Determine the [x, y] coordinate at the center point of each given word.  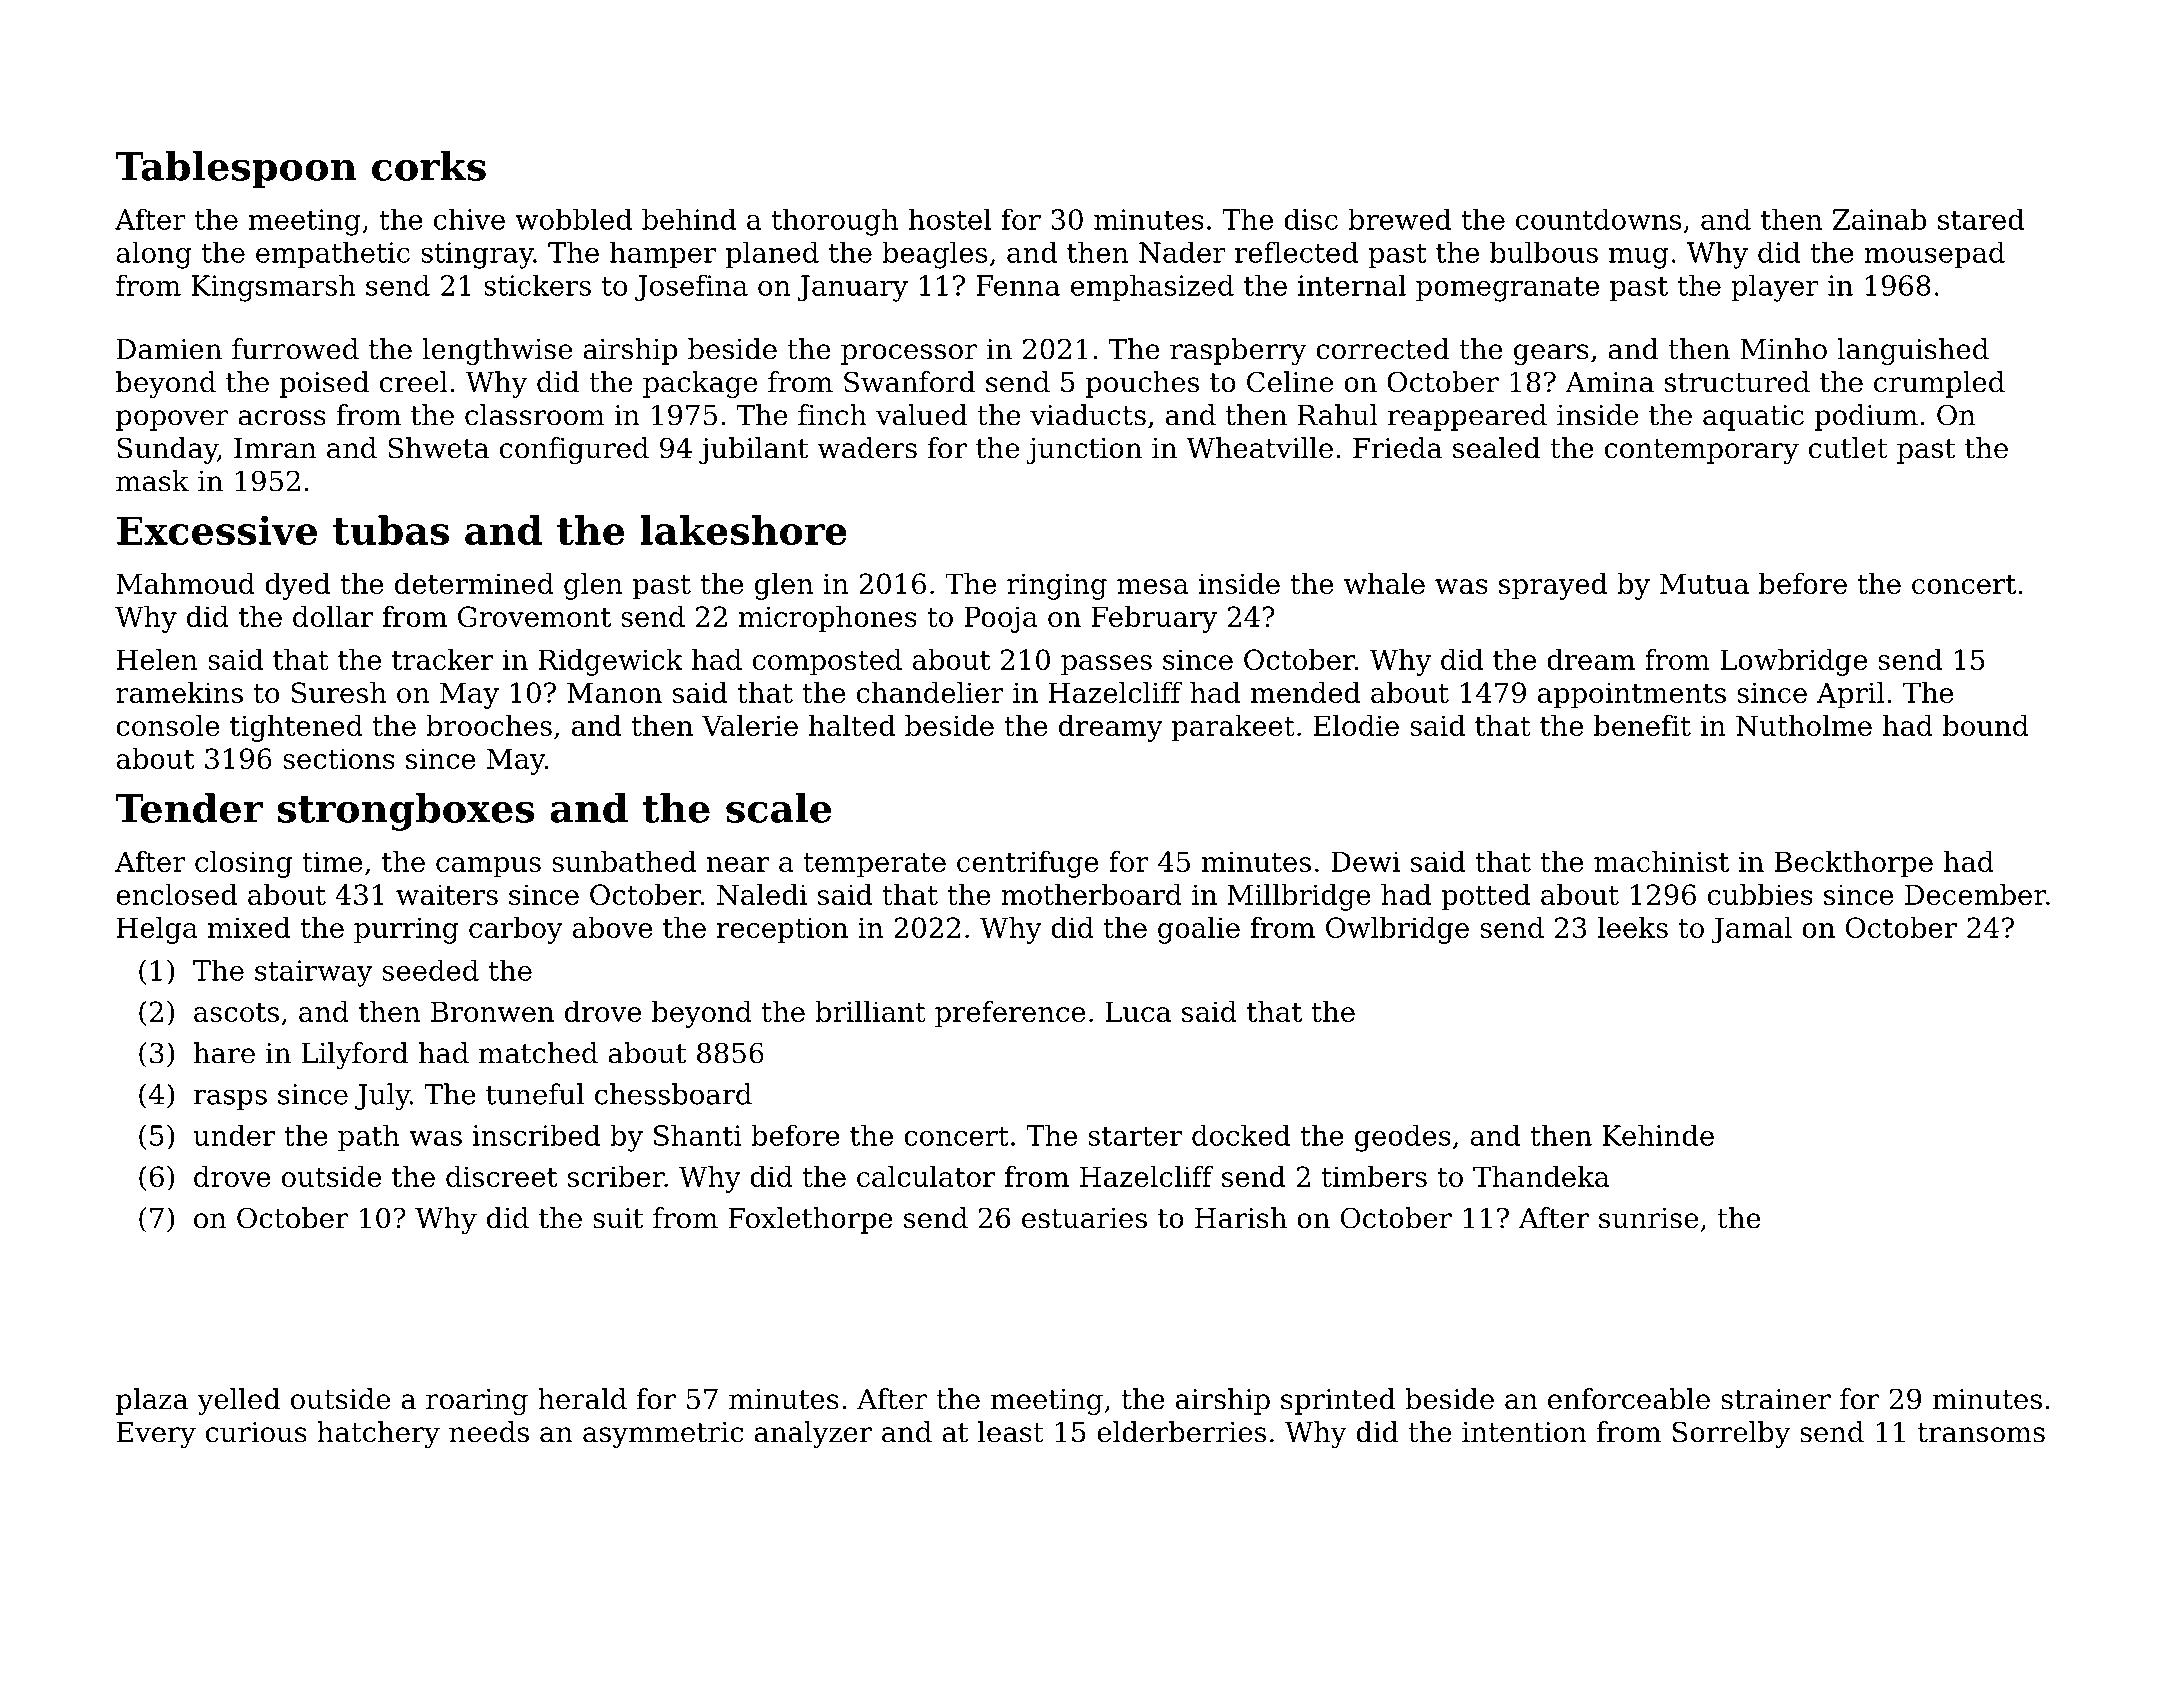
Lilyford [355, 1055]
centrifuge [1028, 864]
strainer [1776, 1399]
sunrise [1648, 1218]
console [168, 725]
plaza [152, 1401]
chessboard [673, 1094]
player [1775, 288]
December [1975, 894]
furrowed [295, 349]
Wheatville [1259, 448]
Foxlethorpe [810, 1220]
